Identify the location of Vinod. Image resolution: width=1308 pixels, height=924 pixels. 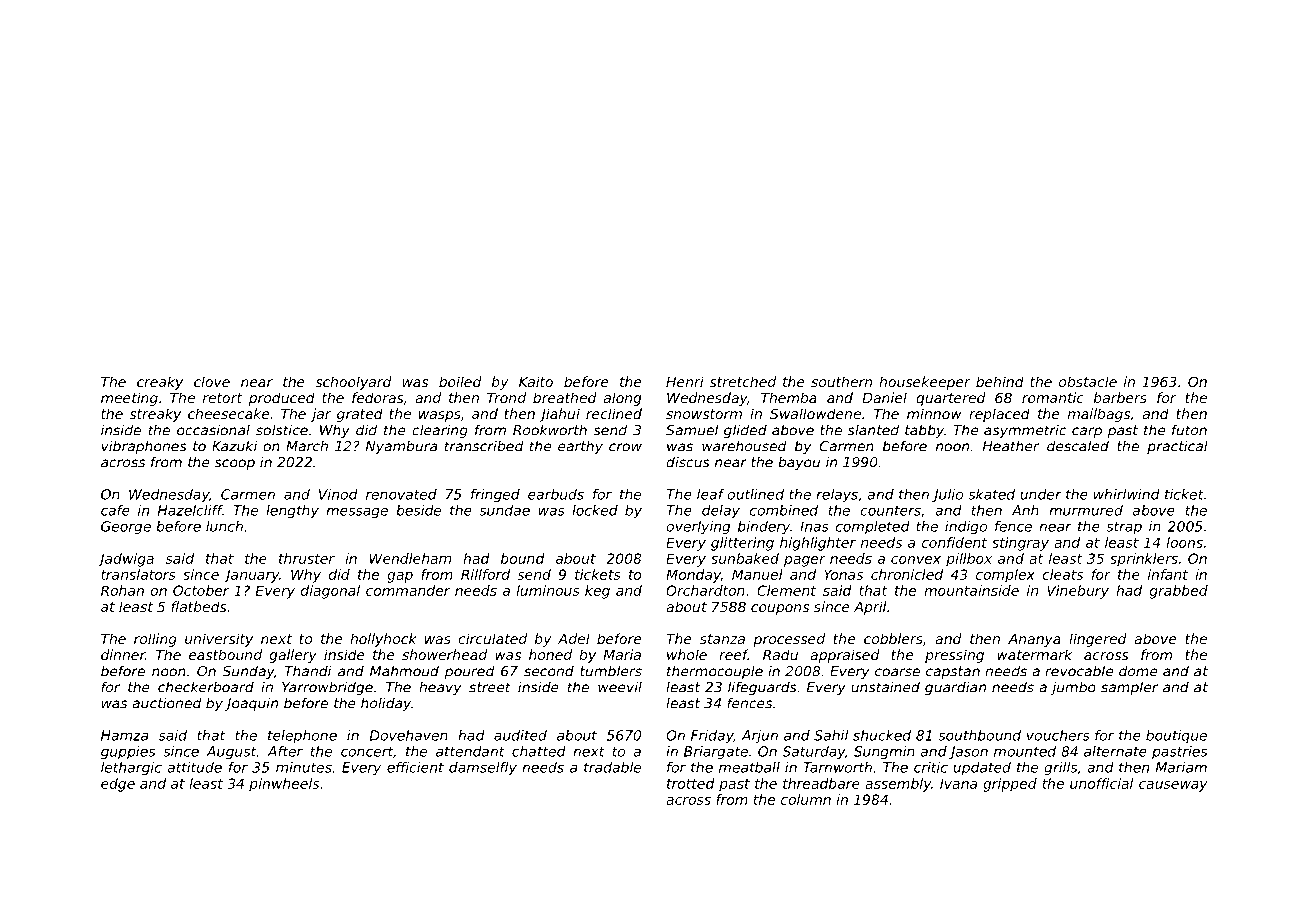
(338, 494).
